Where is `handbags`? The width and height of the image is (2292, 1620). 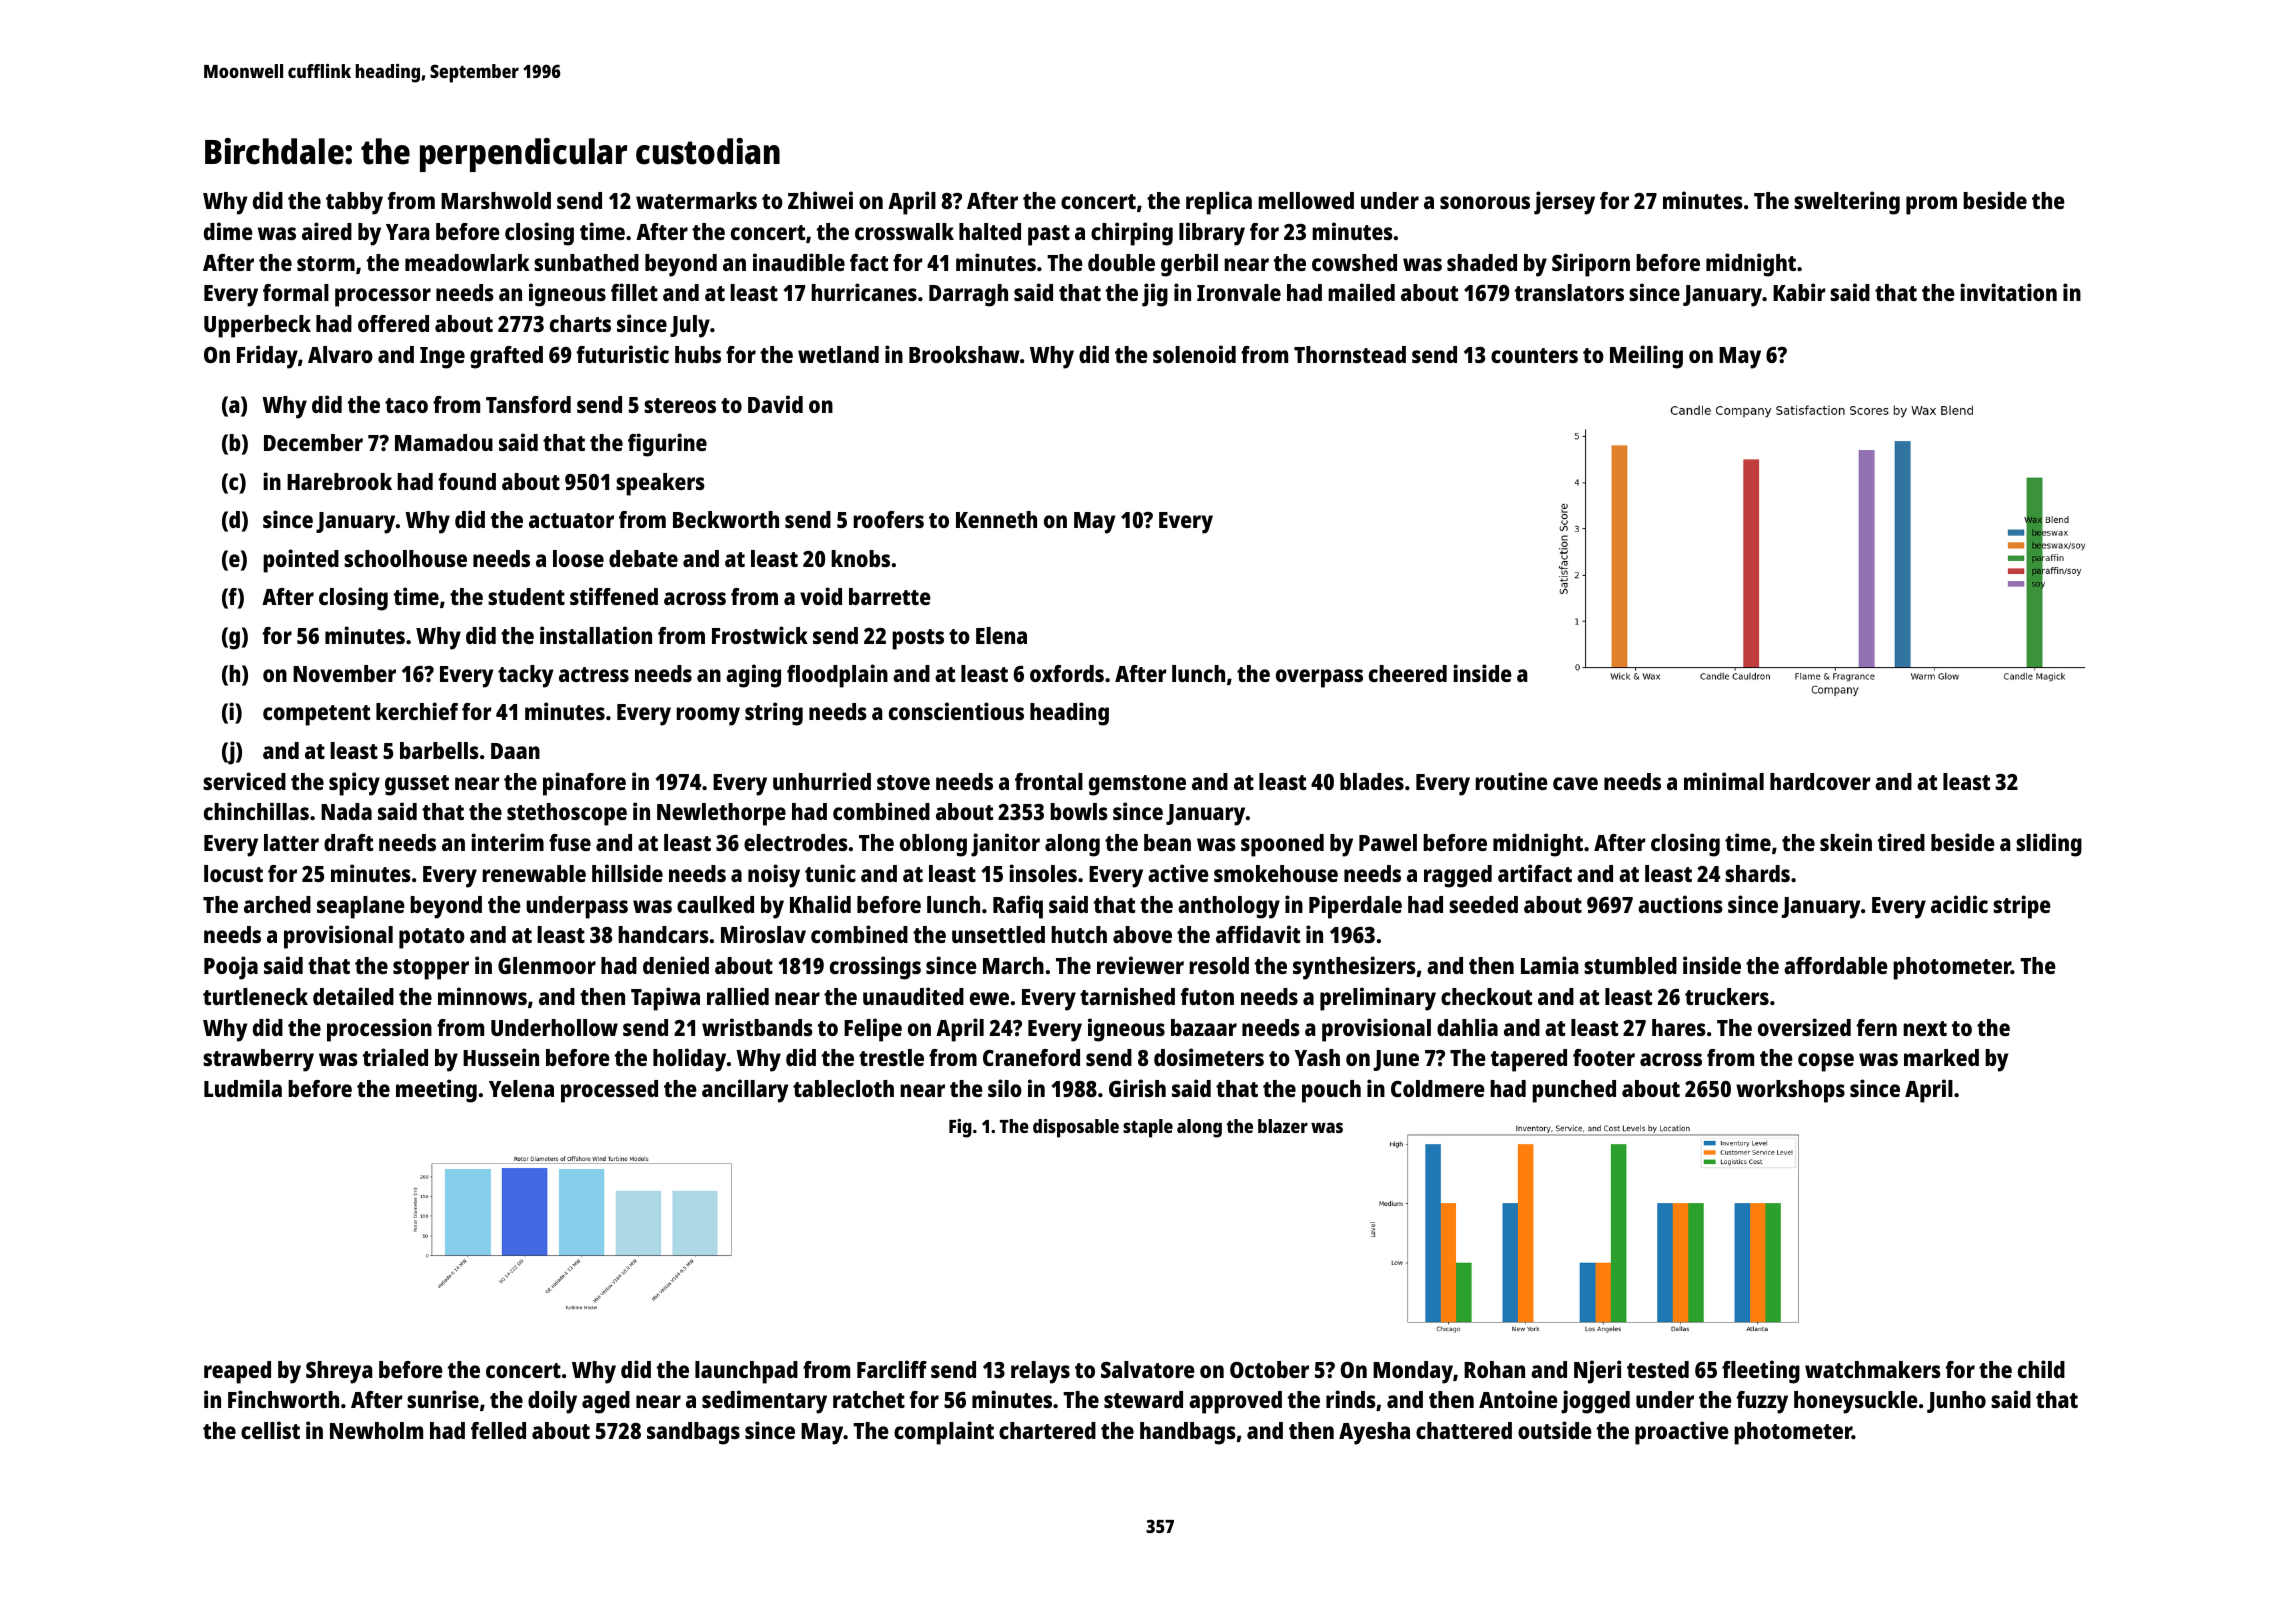 handbags is located at coordinates (1188, 1433).
